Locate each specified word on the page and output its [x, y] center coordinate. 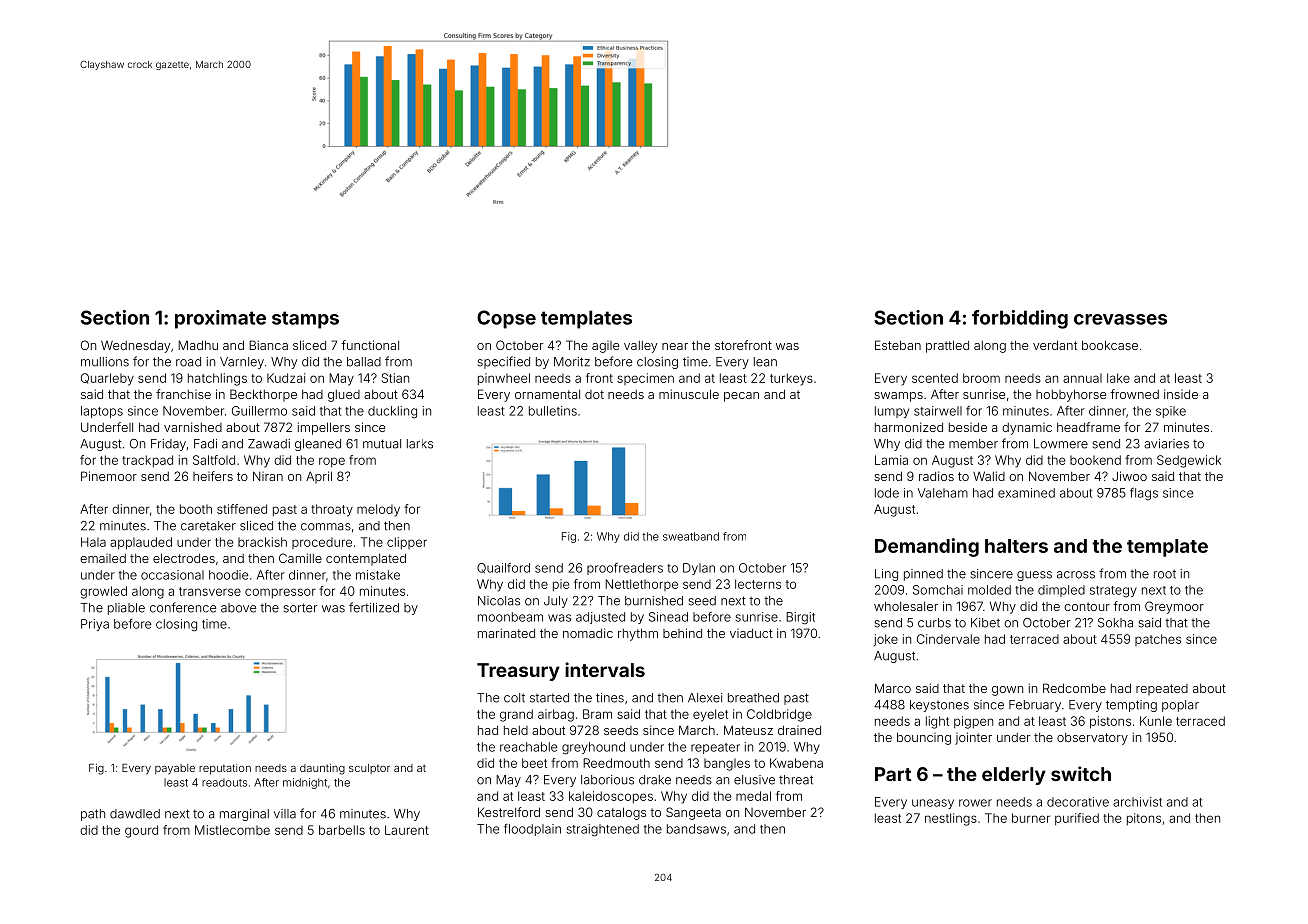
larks [420, 444]
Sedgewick [1189, 461]
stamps [305, 320]
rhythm [638, 634]
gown [1007, 691]
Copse [506, 319]
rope [332, 462]
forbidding [1020, 319]
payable [175, 769]
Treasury [518, 672]
